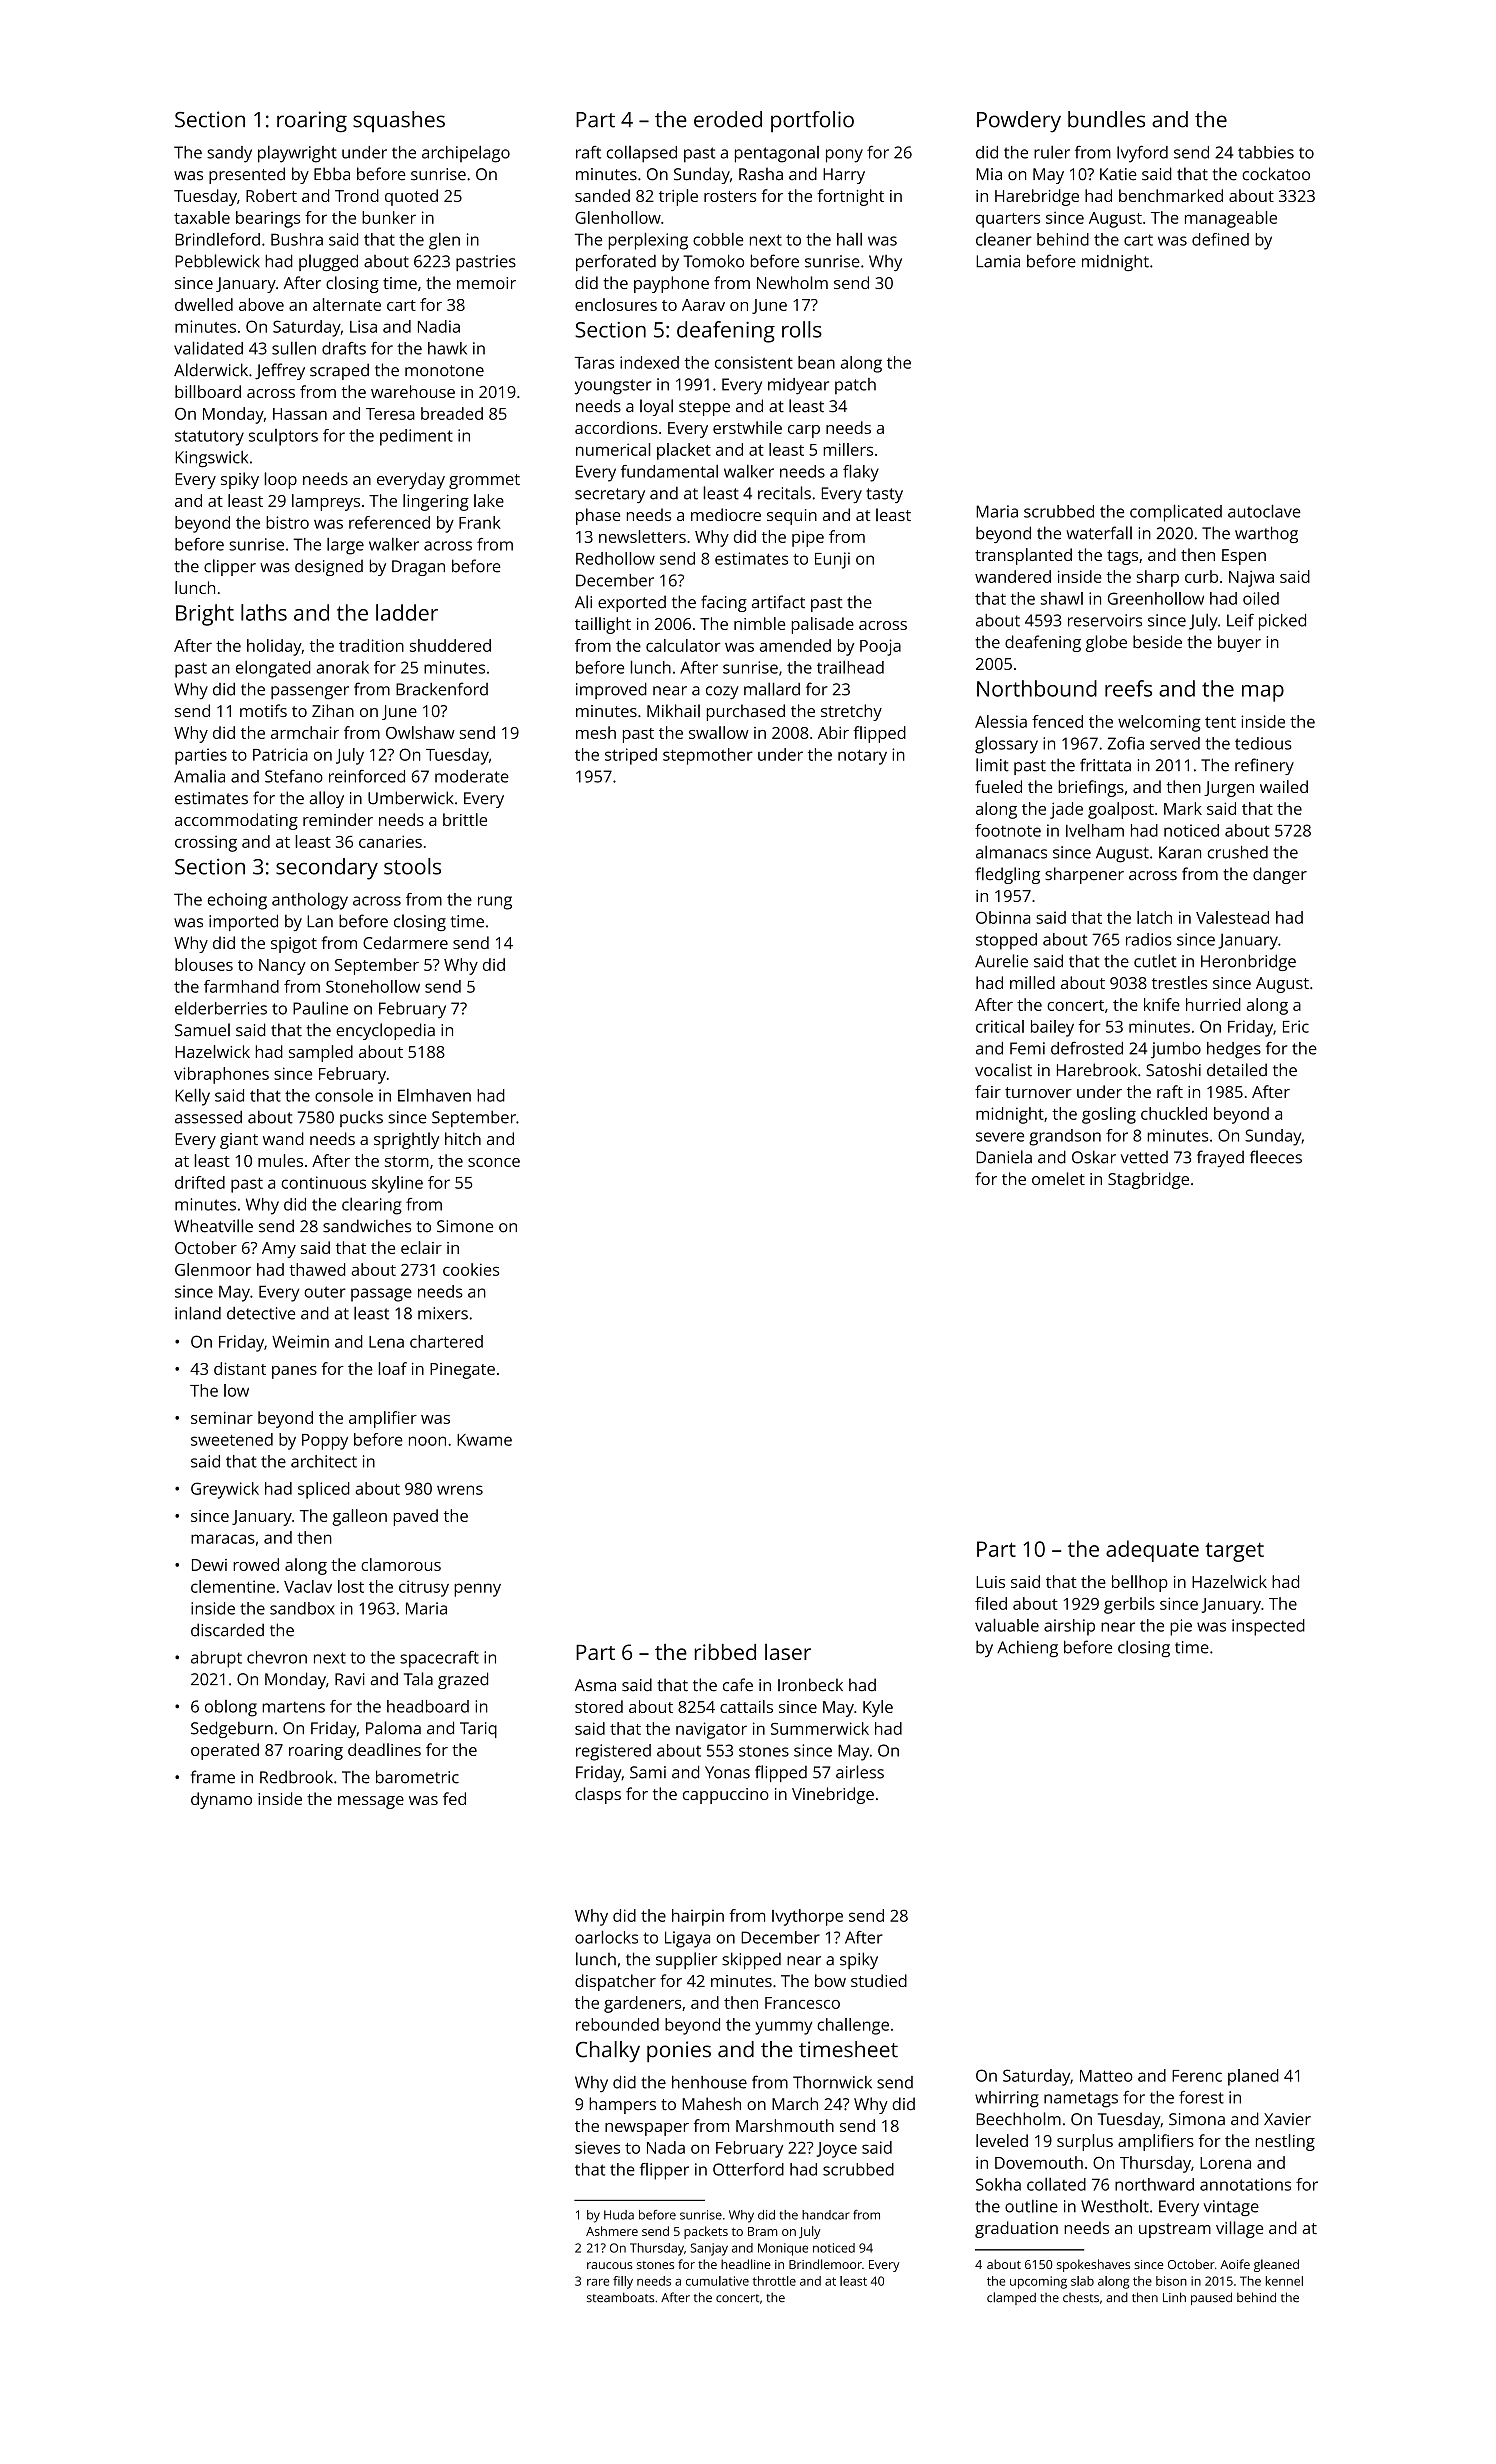 The height and width of the page is (2464, 1496). Describe the element at coordinates (647, 2129) in the page. I see `newspaper` at that location.
